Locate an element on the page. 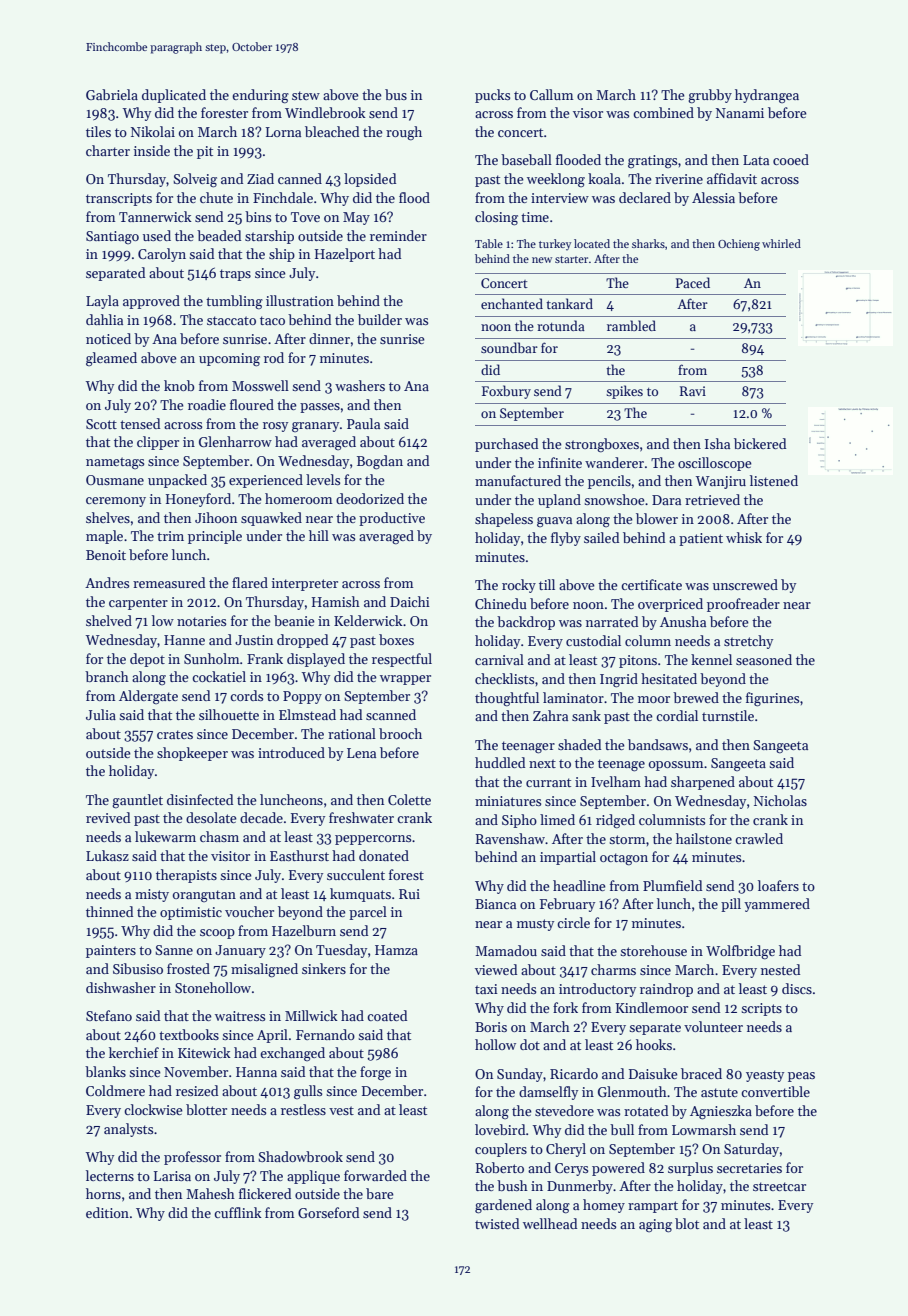 The height and width of the image is (1316, 908). pucks is located at coordinates (492, 96).
